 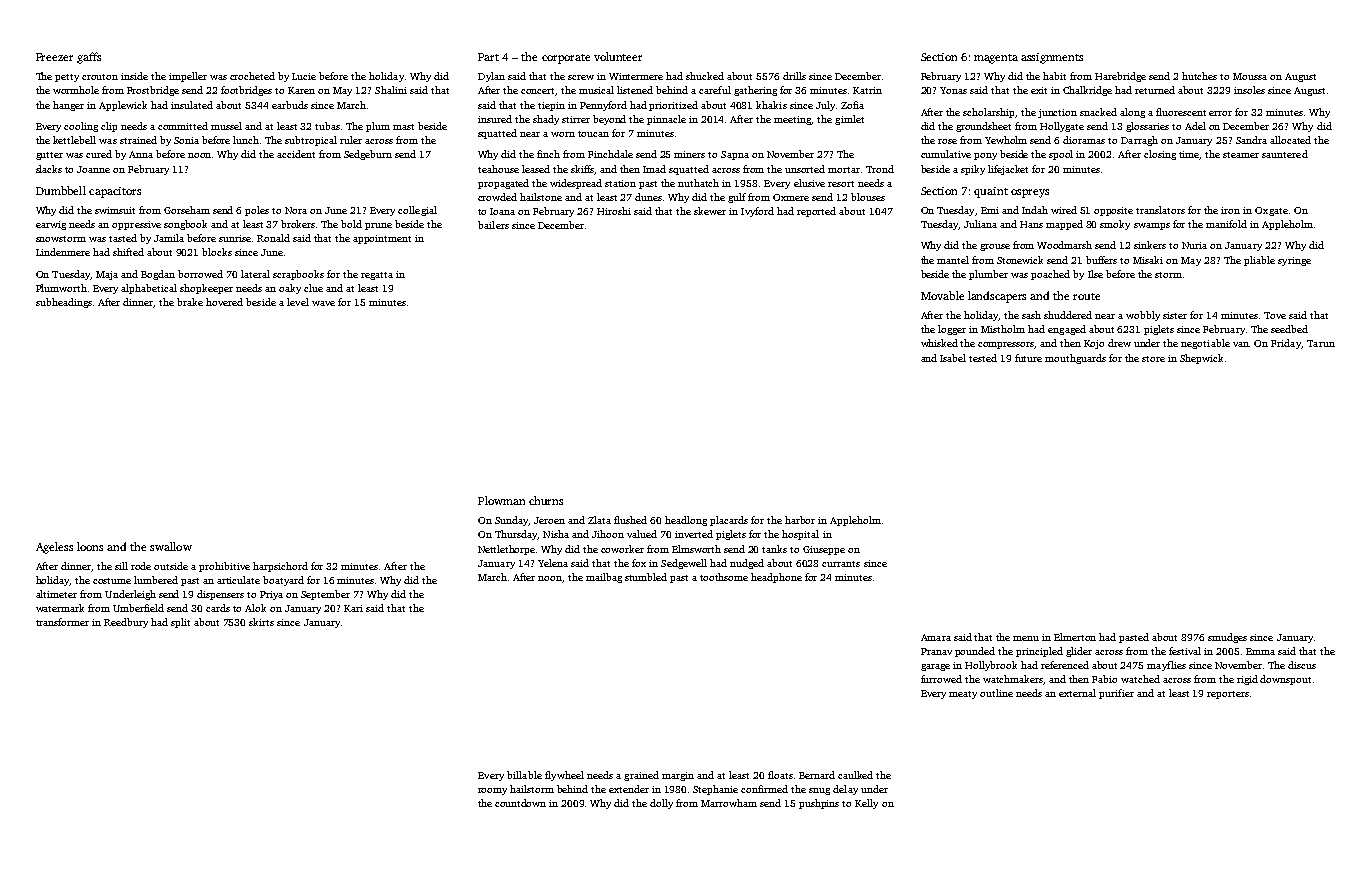 What do you see at coordinates (794, 76) in the screenshot?
I see `drills` at bounding box center [794, 76].
